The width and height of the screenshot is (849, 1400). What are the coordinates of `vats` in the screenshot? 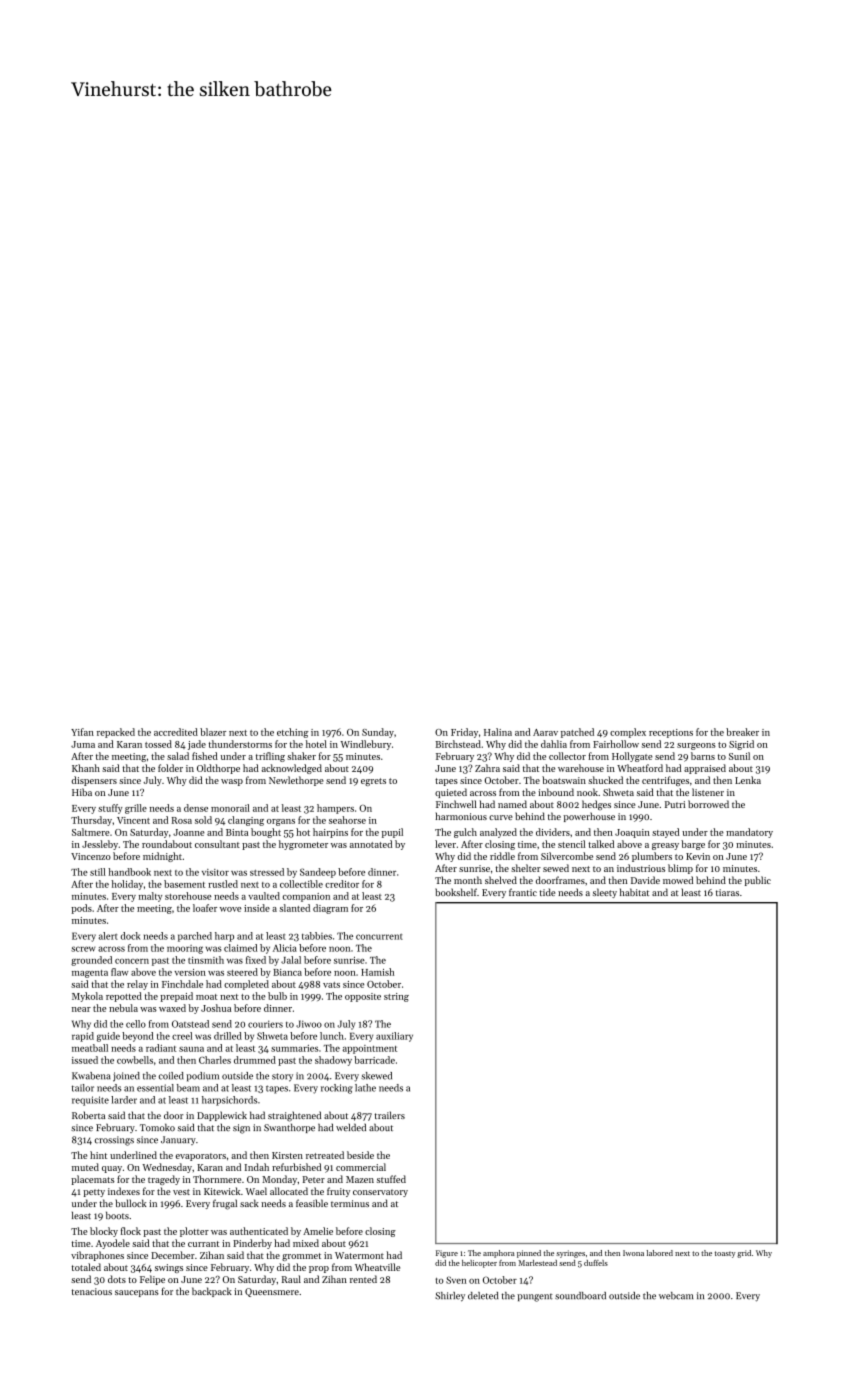 It's located at (331, 985).
